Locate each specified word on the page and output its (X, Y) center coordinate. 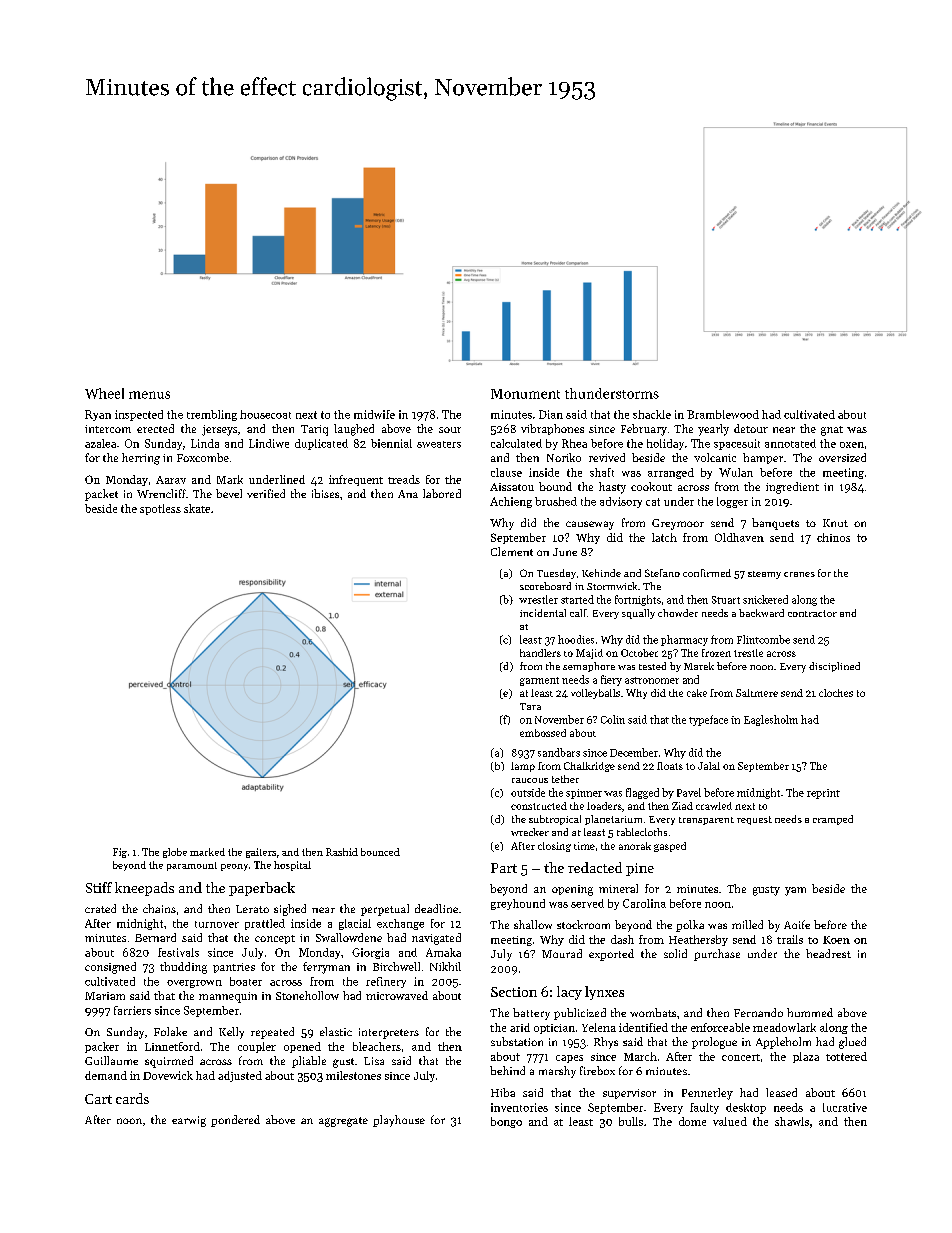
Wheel (104, 393)
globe (175, 853)
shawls (792, 1121)
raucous (530, 780)
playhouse (399, 1121)
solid (675, 953)
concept (275, 939)
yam (795, 891)
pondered (235, 1121)
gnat (832, 431)
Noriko (564, 457)
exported (611, 955)
